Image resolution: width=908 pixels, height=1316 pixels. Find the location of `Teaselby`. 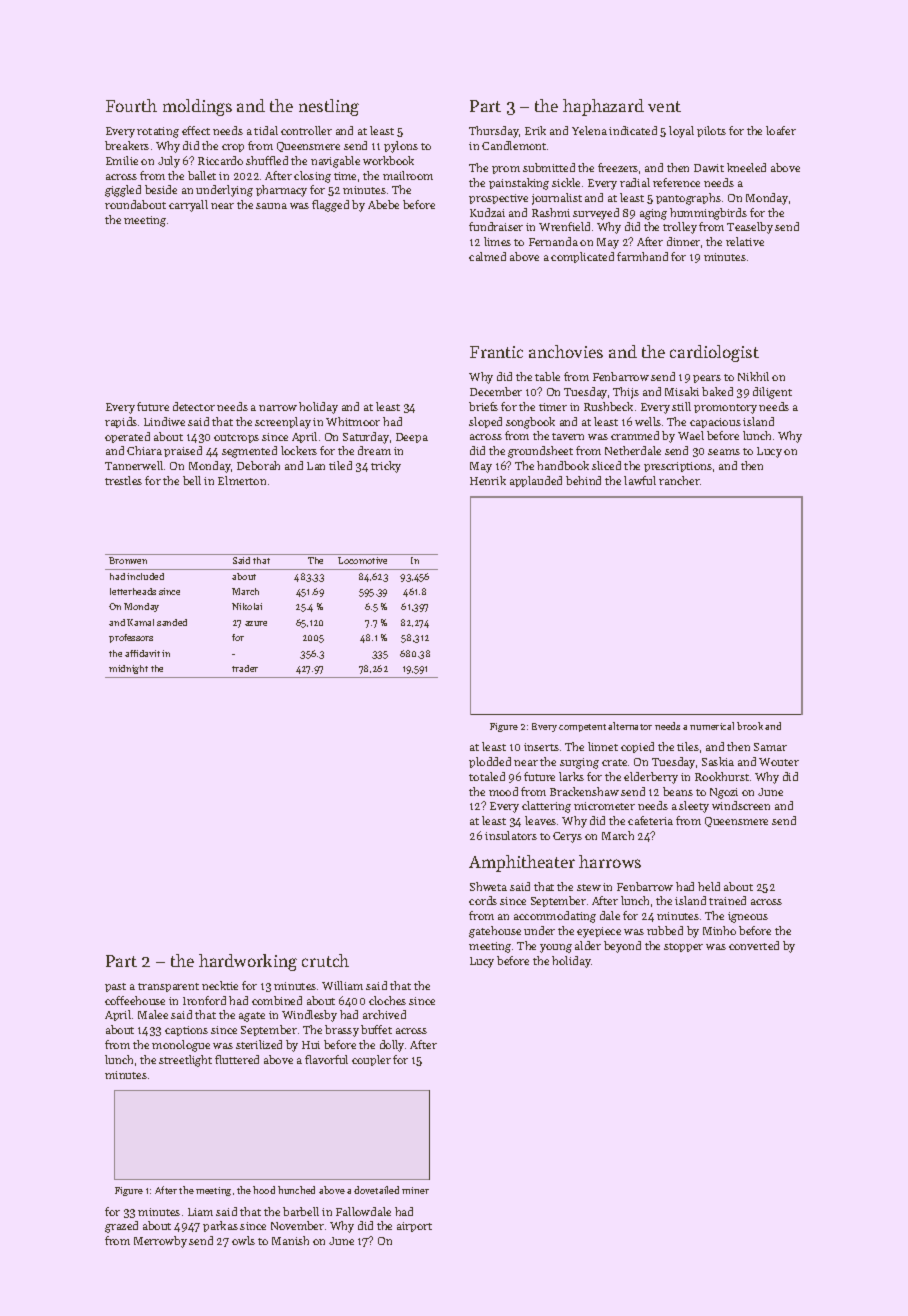

Teaselby is located at coordinates (750, 228).
